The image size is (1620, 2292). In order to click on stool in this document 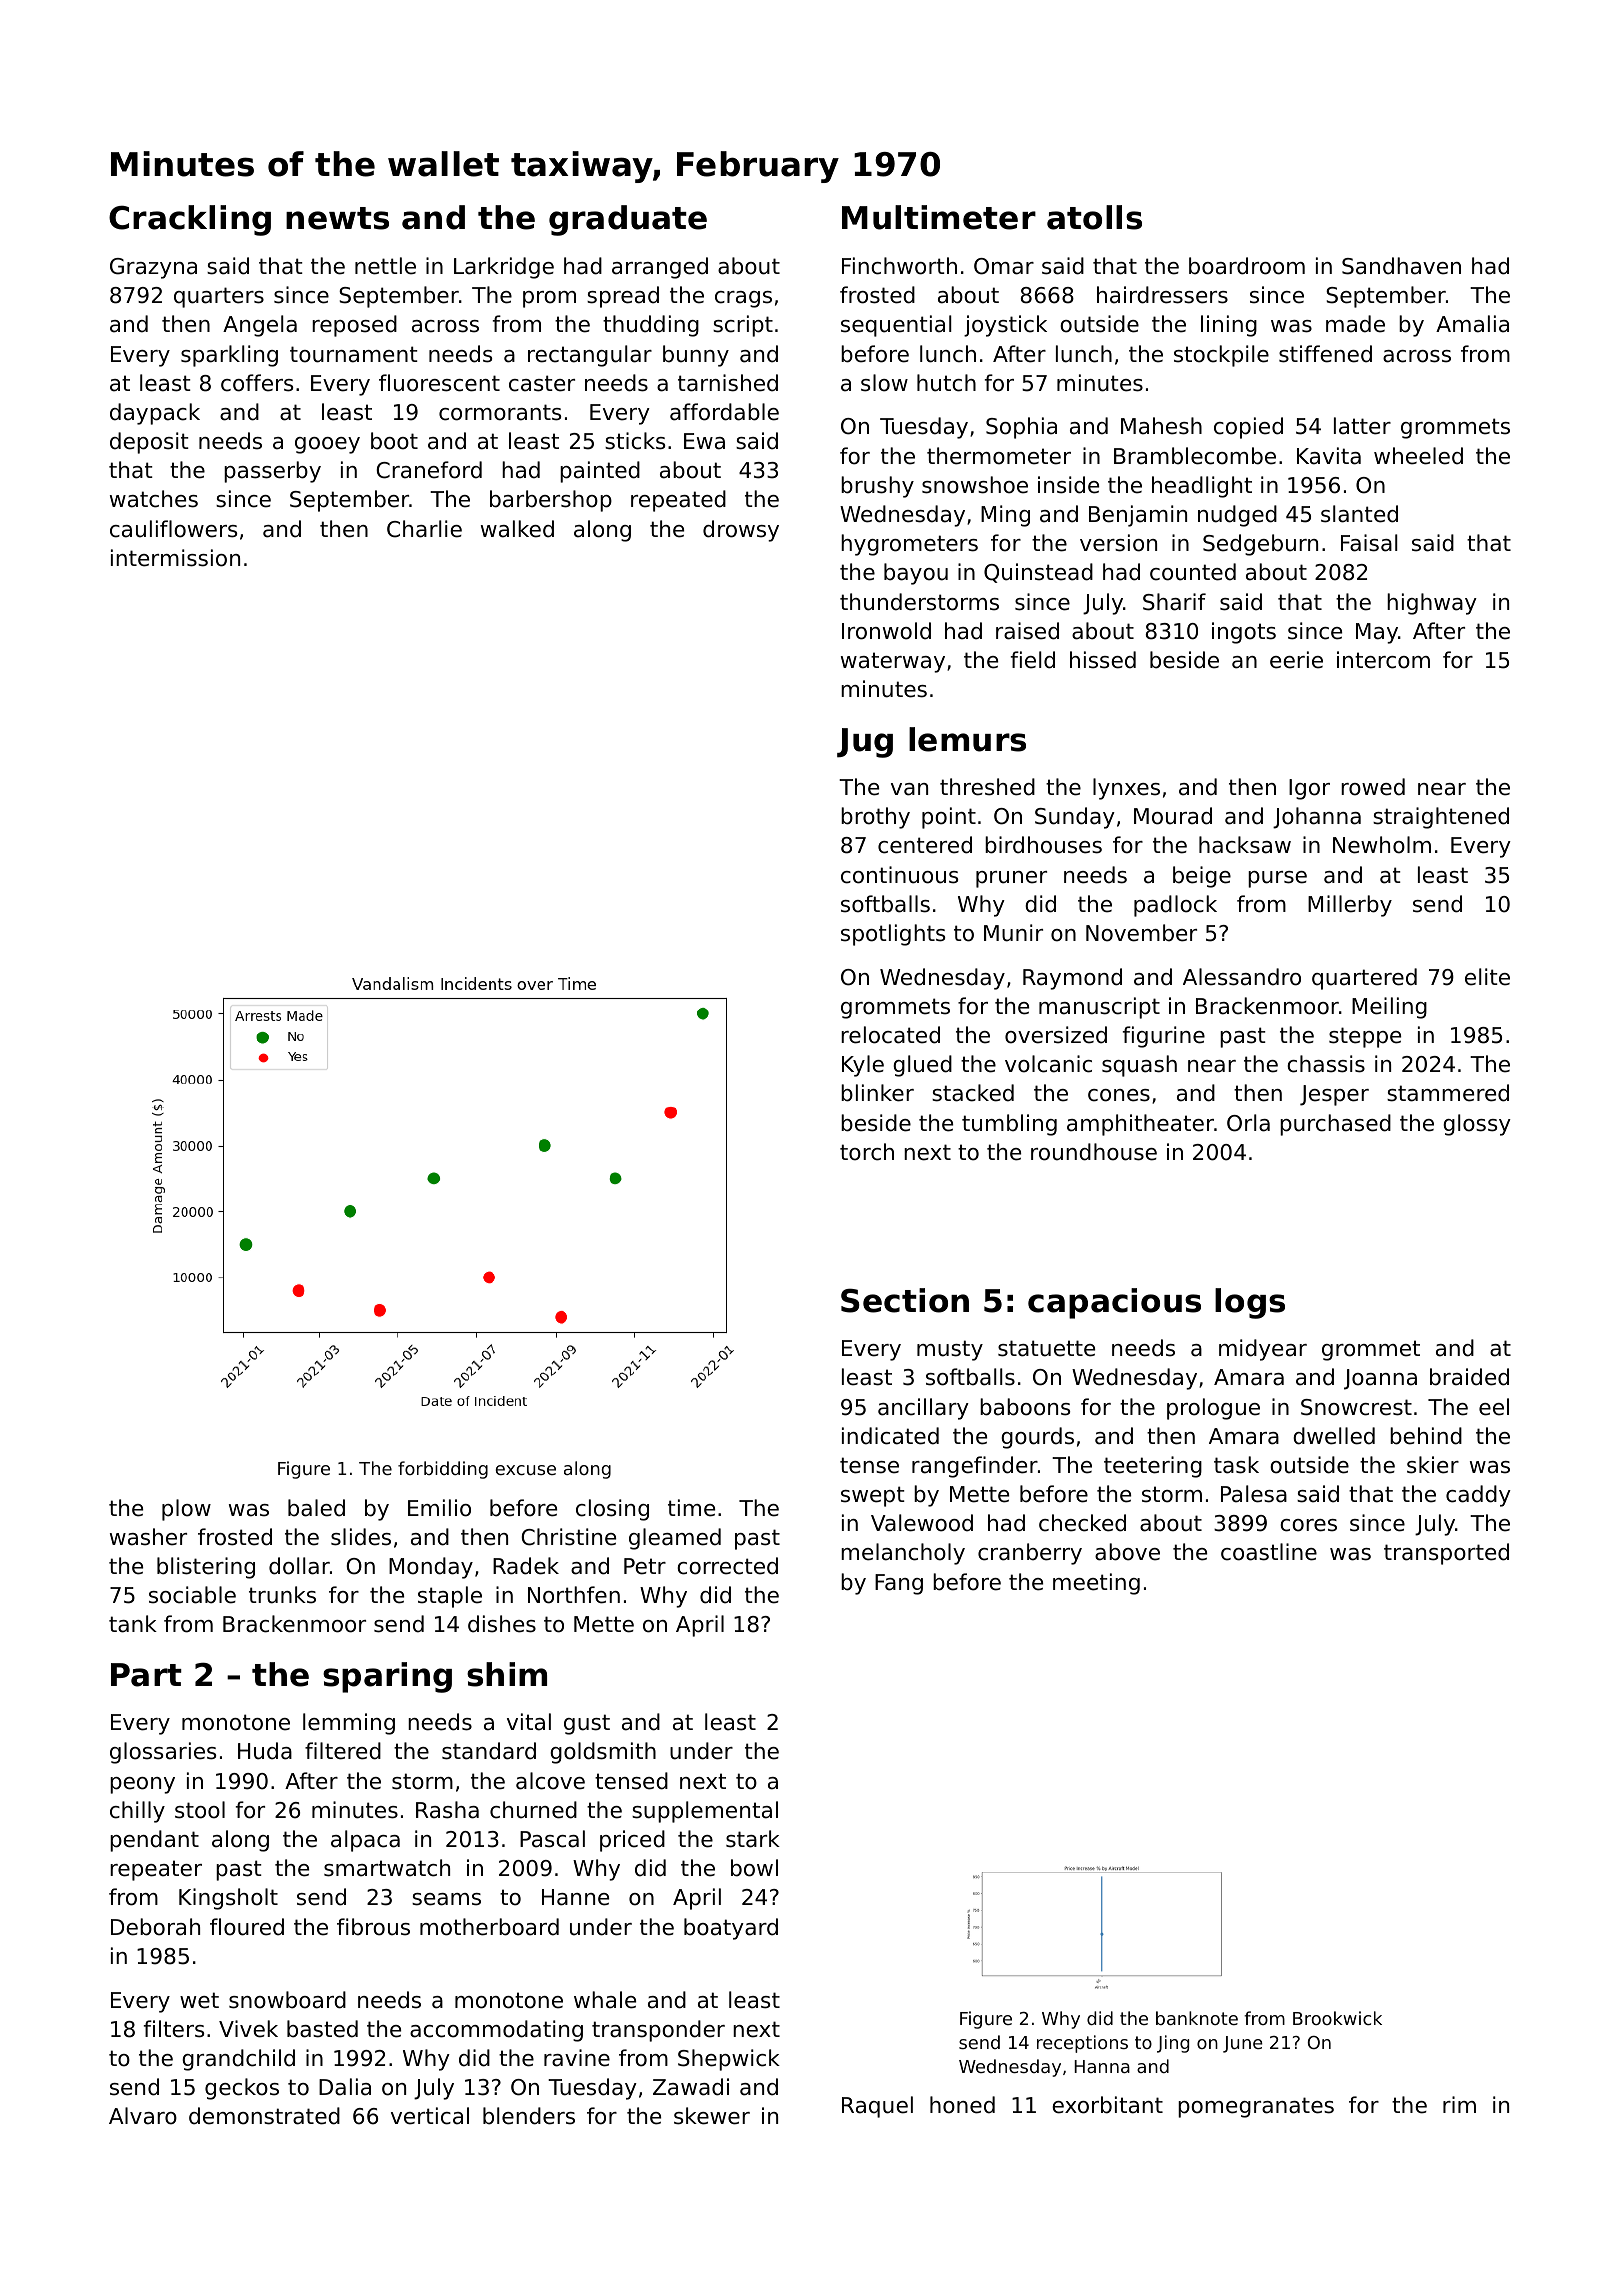, I will do `click(200, 1810)`.
